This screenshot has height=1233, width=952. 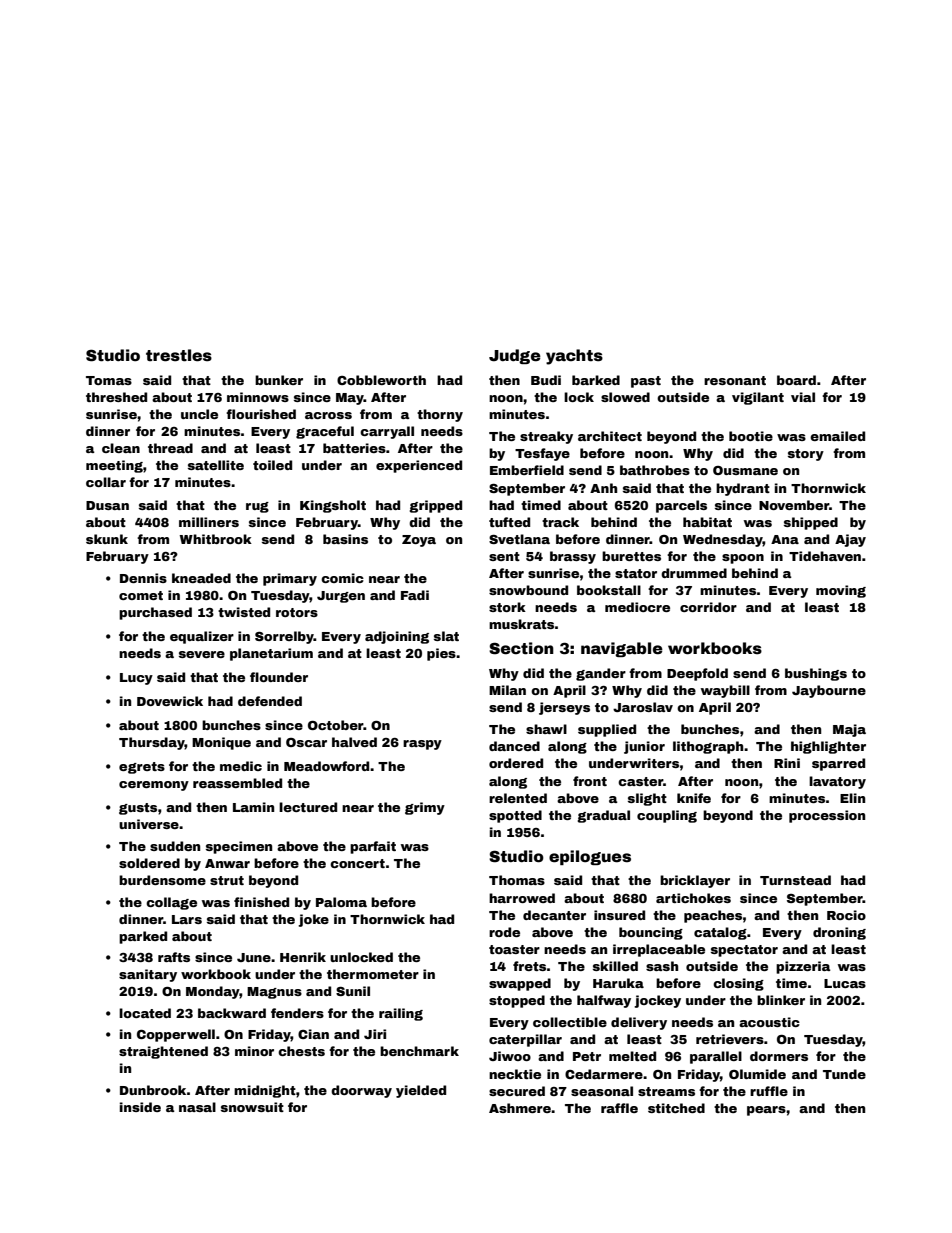 What do you see at coordinates (766, 1111) in the screenshot?
I see `pears` at bounding box center [766, 1111].
